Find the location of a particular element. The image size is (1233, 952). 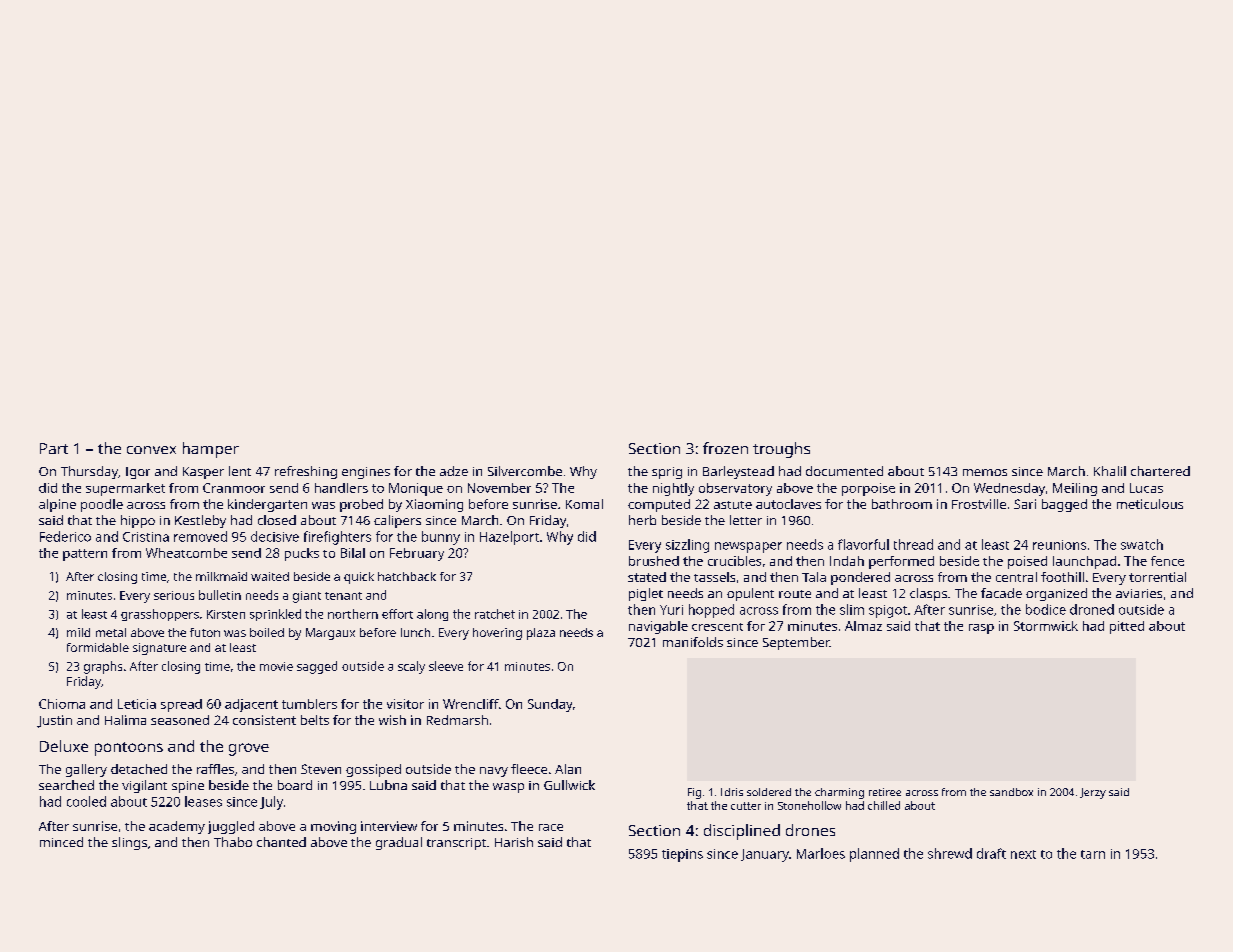

Jerzy is located at coordinates (1093, 793).
